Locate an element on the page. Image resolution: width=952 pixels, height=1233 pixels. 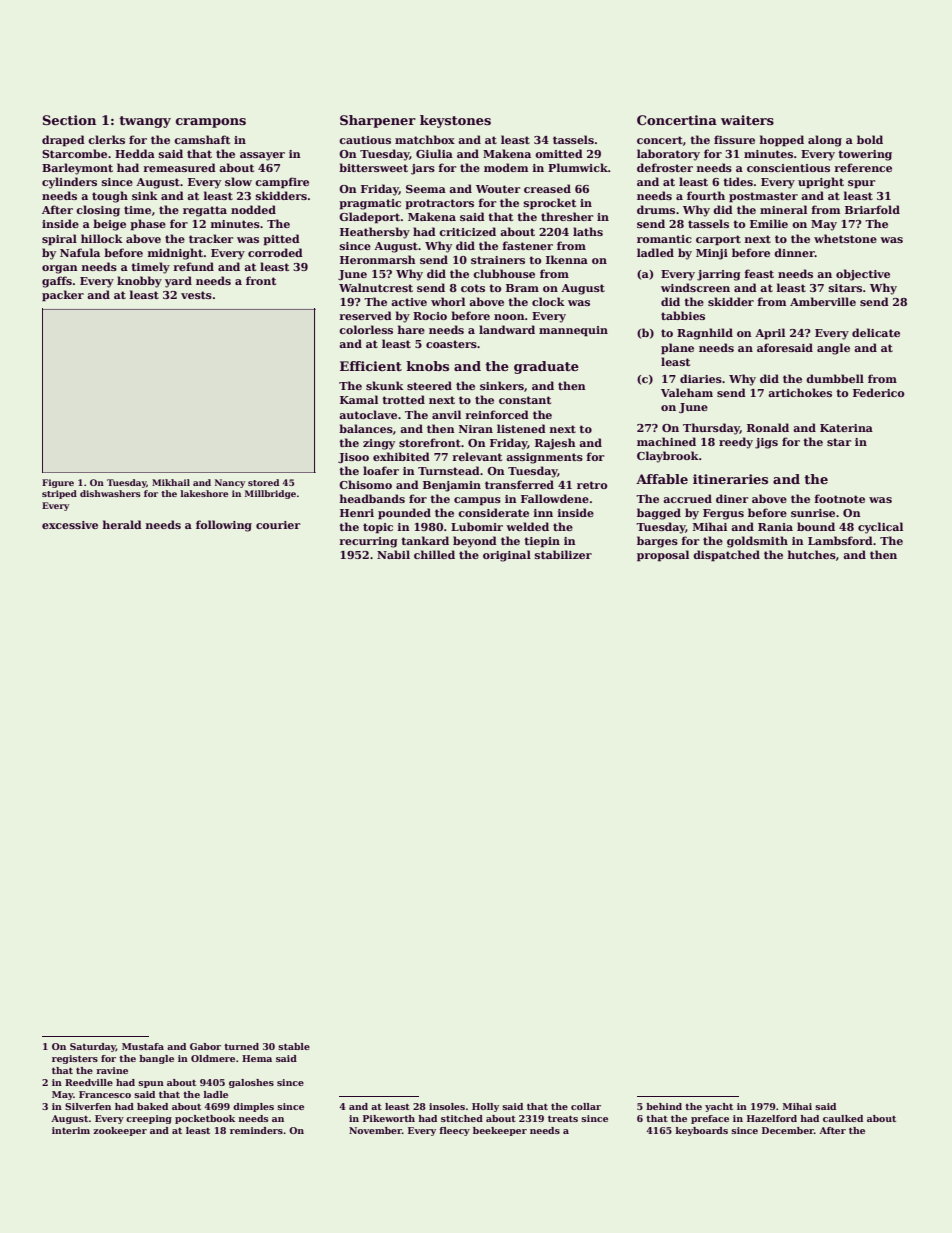
hutches is located at coordinates (811, 554).
